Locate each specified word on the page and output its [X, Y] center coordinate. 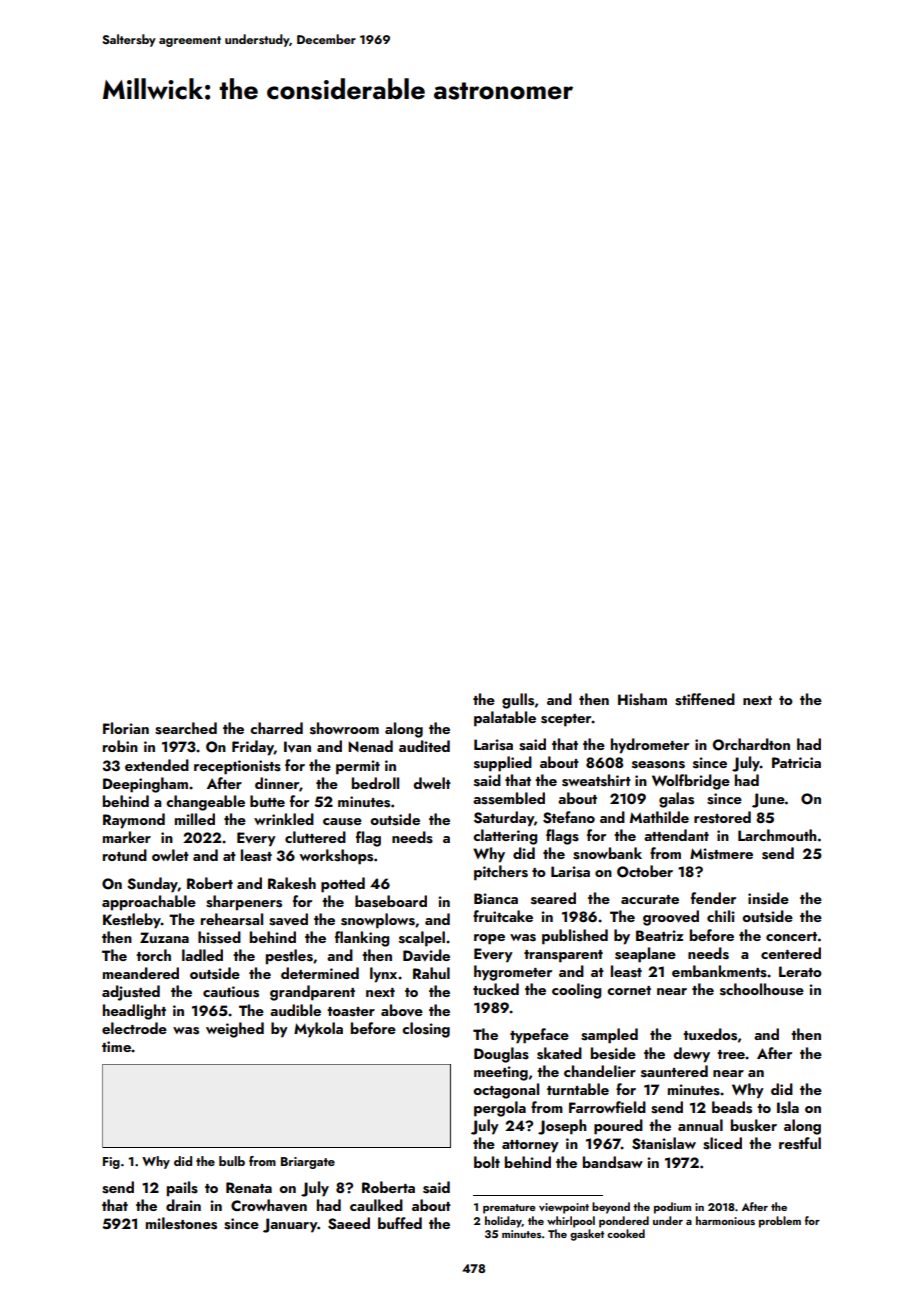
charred [276, 728]
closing [426, 1030]
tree [731, 1054]
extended [157, 765]
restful [800, 1143]
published [575, 937]
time [116, 1046]
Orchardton [751, 744]
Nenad [370, 746]
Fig [111, 1163]
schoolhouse [762, 989]
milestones [181, 1223]
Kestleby [132, 921]
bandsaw [613, 1162]
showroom [344, 728]
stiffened [705, 699]
